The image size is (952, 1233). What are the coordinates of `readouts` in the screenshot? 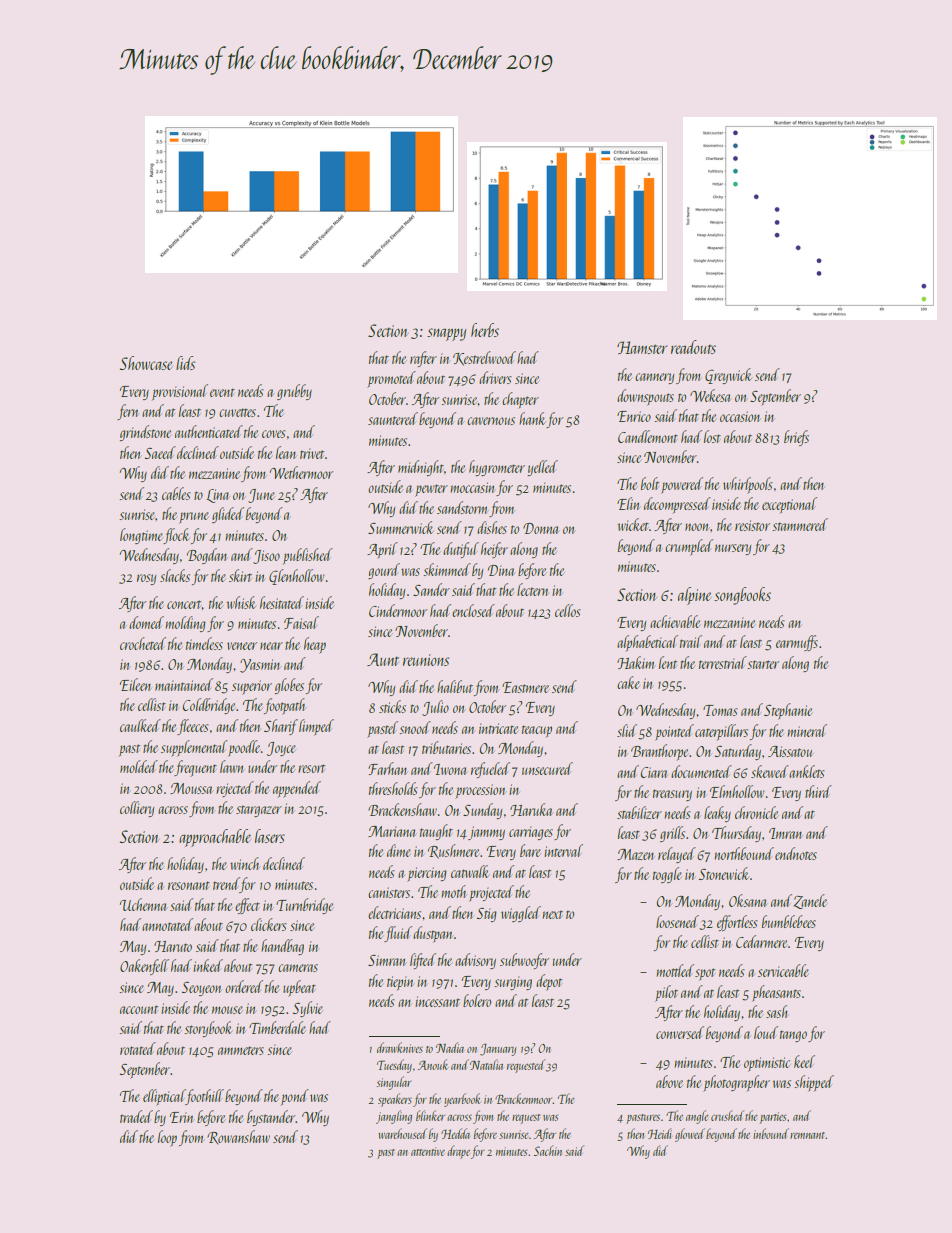 It's located at (693, 347).
